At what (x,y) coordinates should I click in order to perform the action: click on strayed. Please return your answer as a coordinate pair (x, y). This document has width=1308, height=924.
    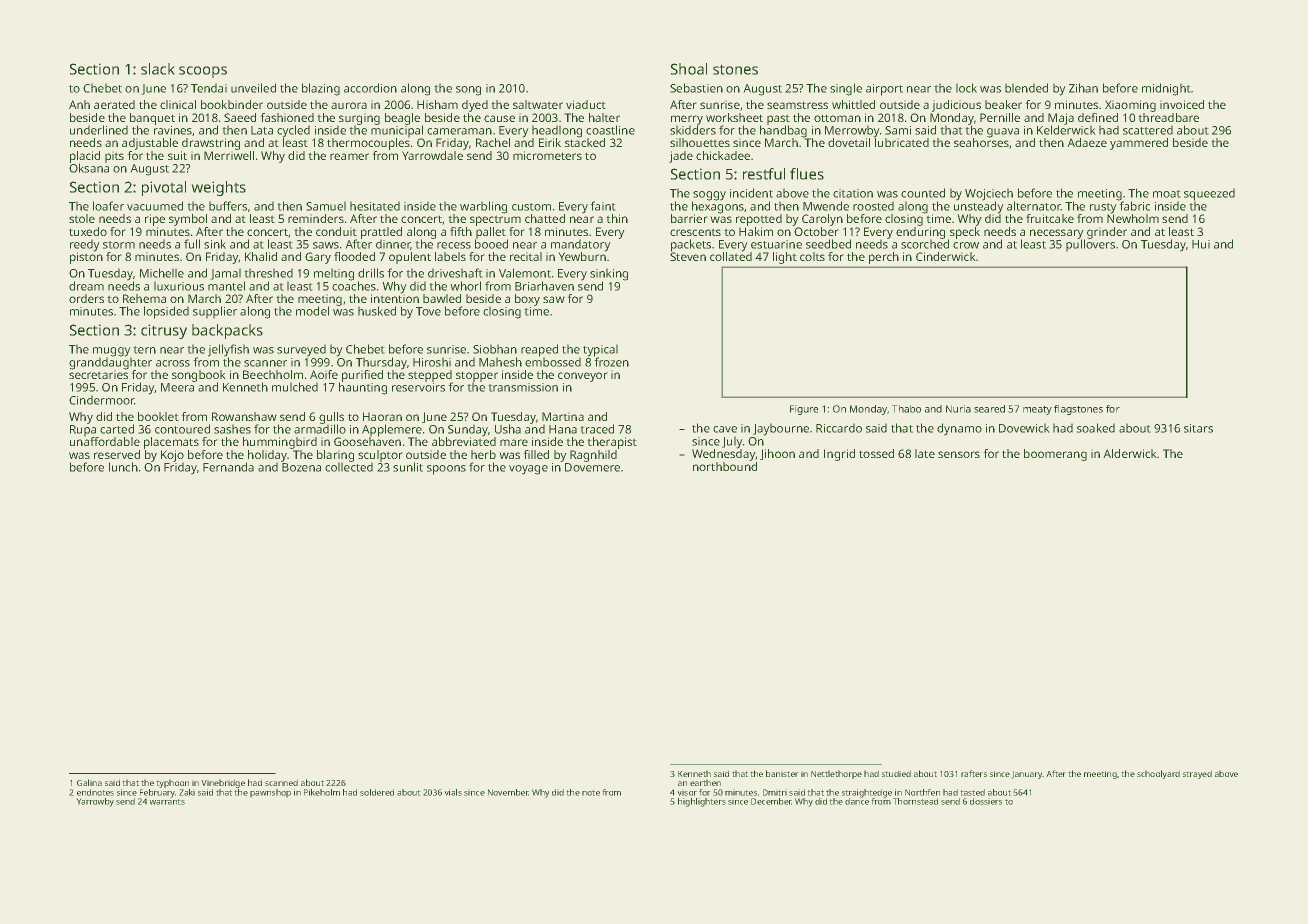
    Looking at the image, I should click on (1197, 775).
